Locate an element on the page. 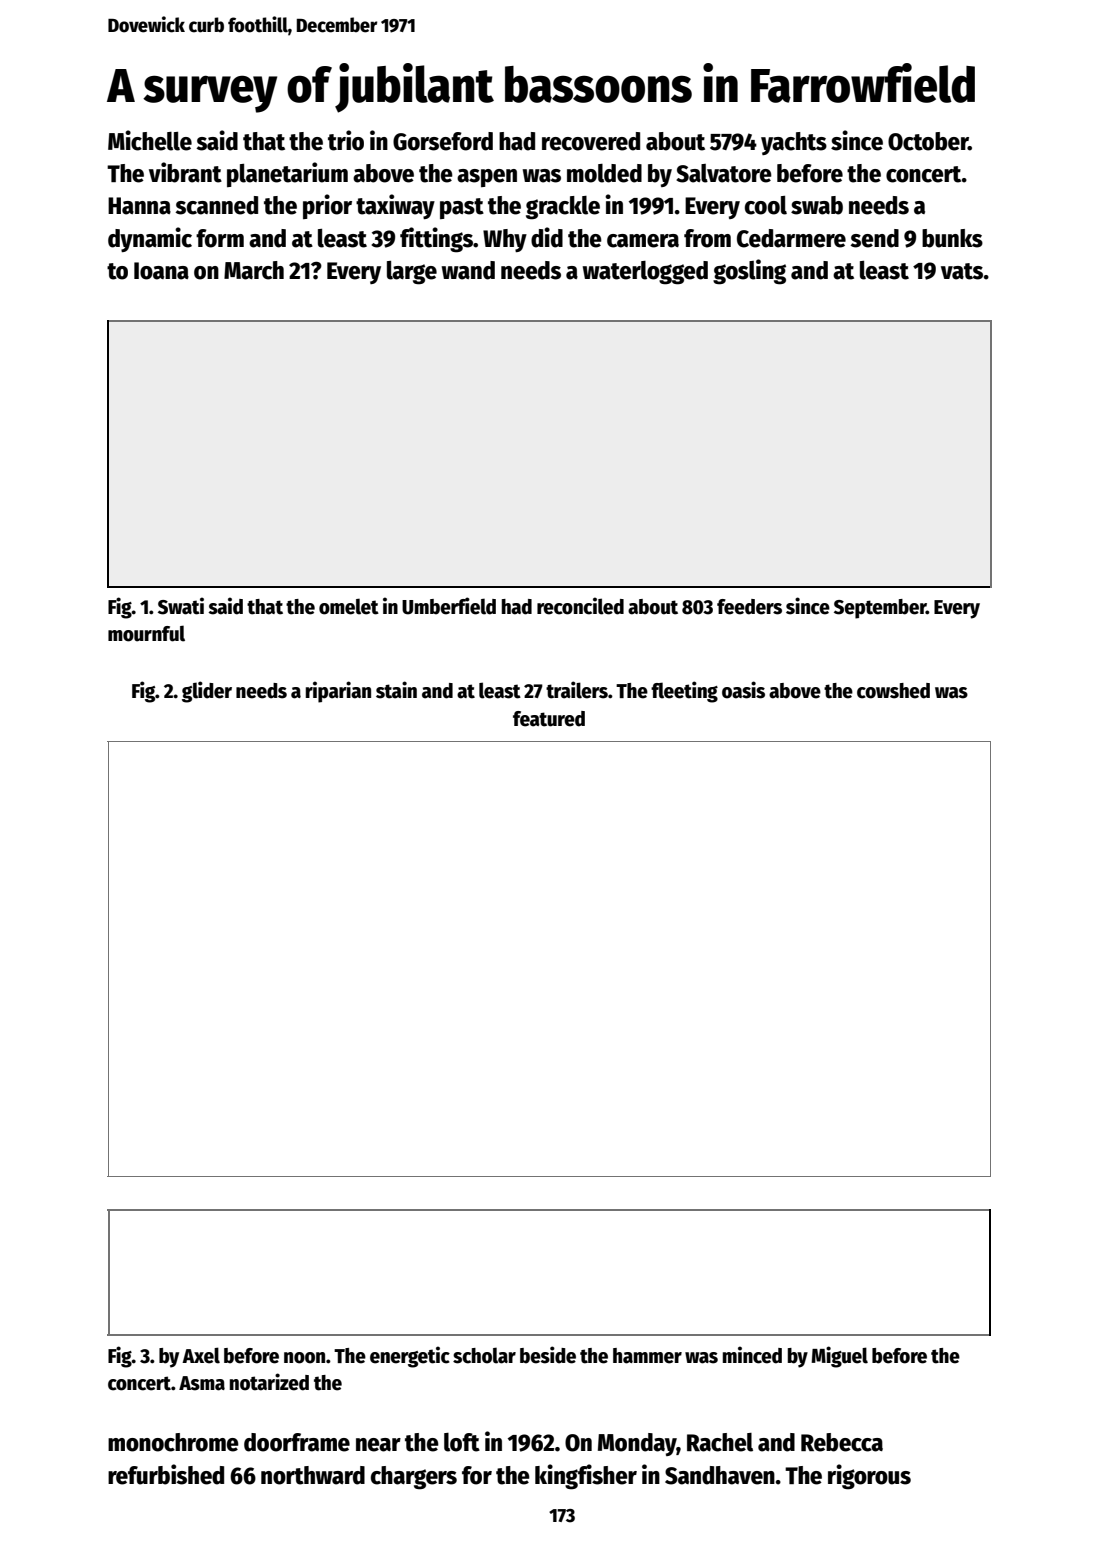  oasis is located at coordinates (743, 690).
